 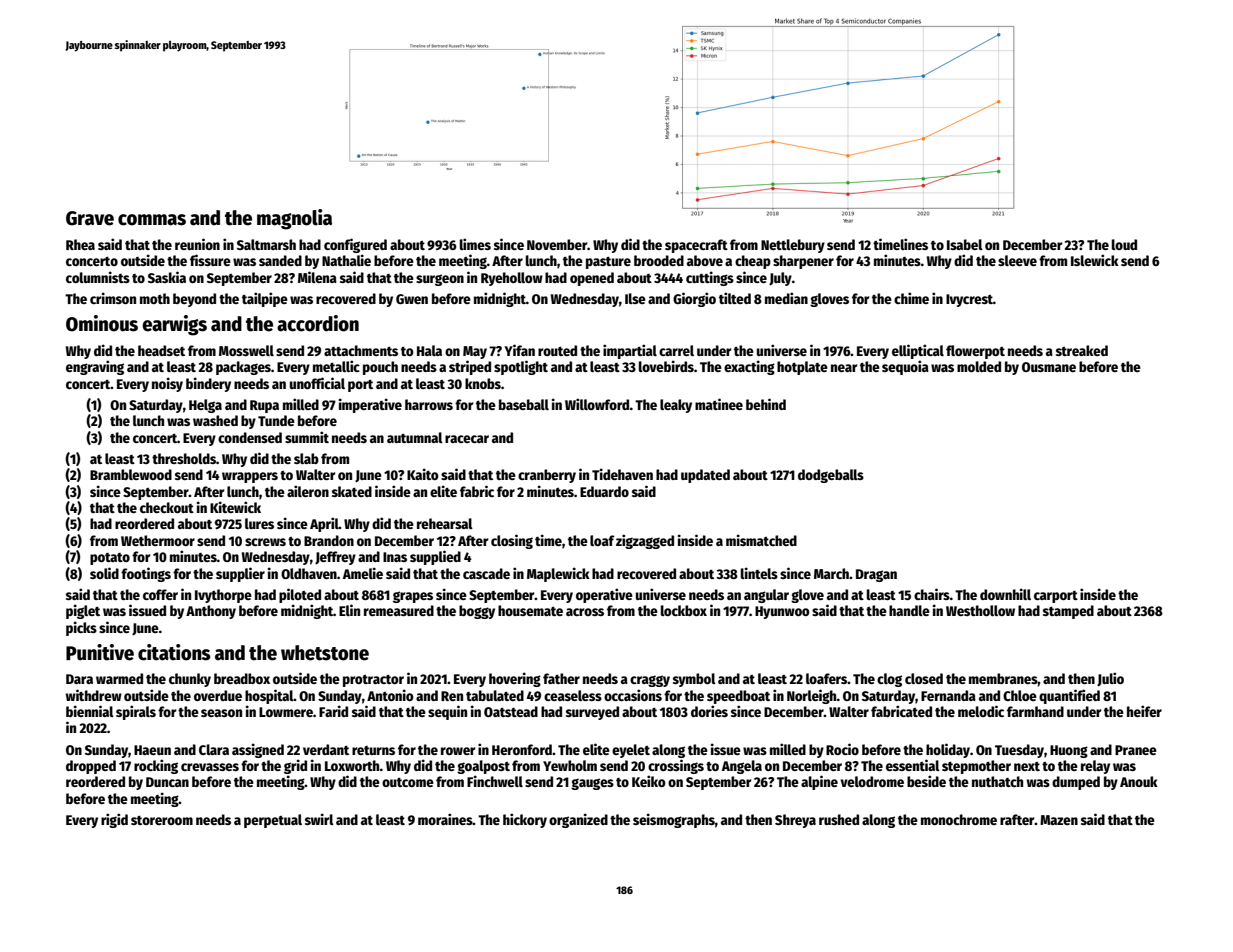 I want to click on potato, so click(x=110, y=559).
